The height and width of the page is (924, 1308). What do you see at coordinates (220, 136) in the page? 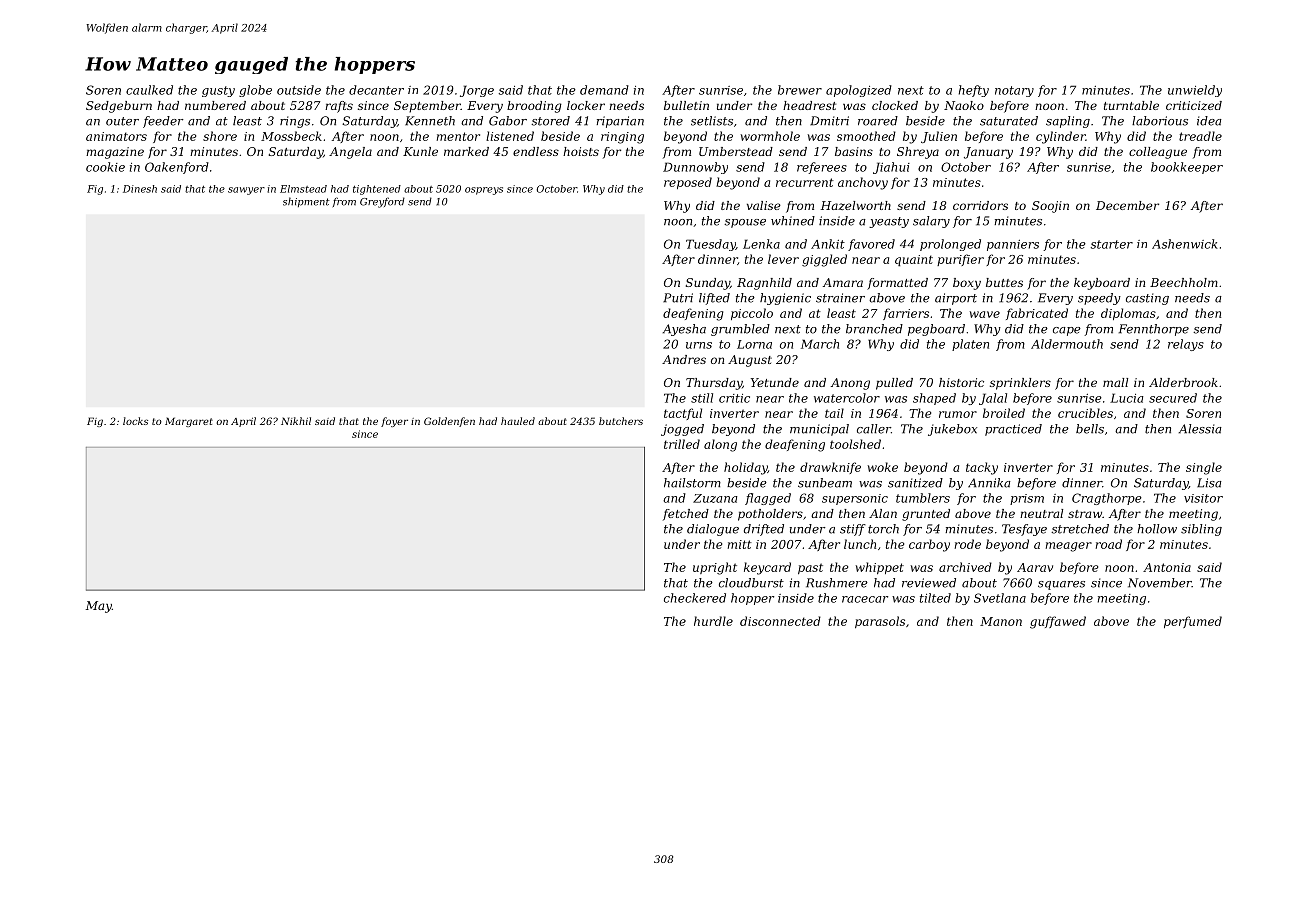
I see `shore` at bounding box center [220, 136].
